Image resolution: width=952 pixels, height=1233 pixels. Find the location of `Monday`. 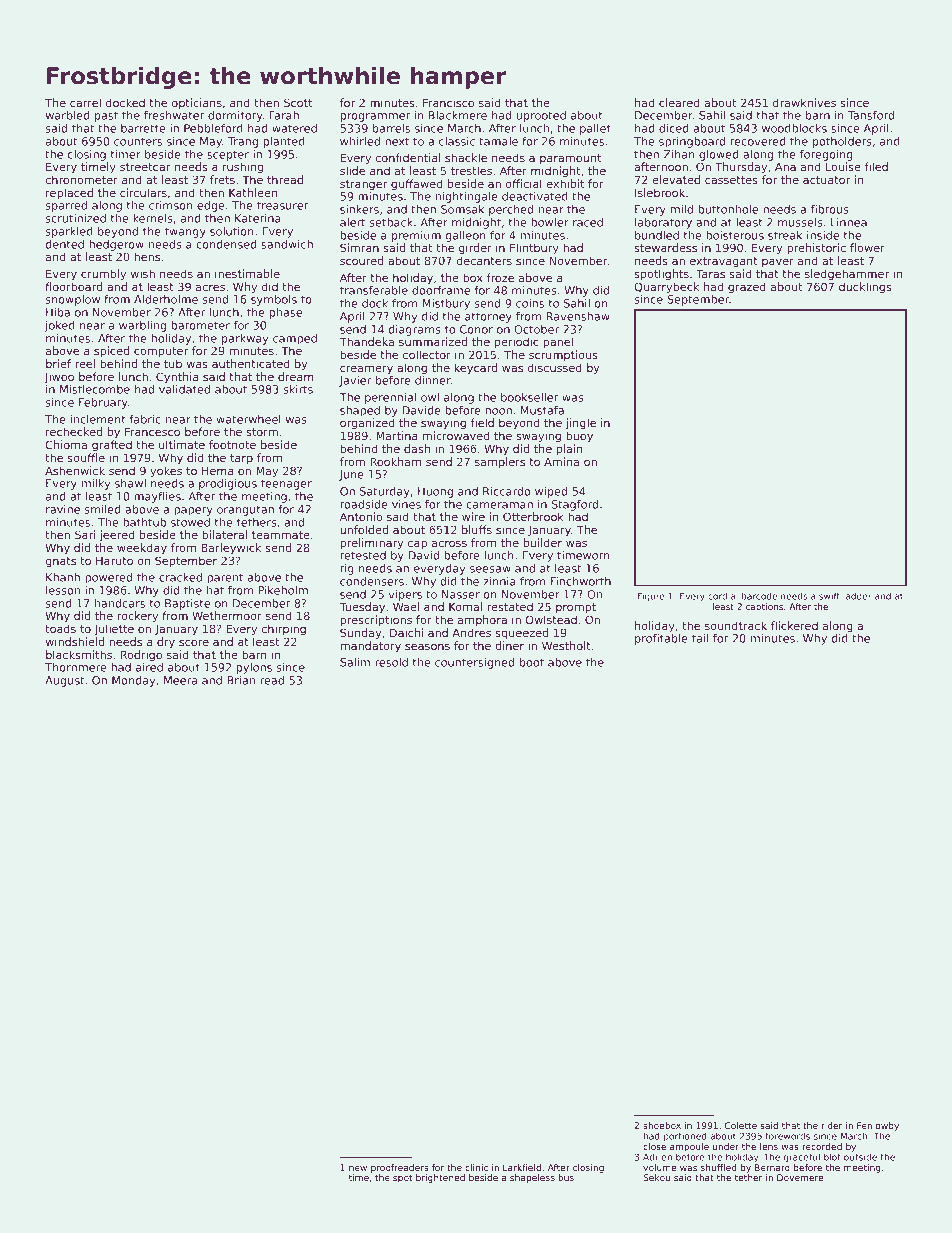

Monday is located at coordinates (134, 681).
